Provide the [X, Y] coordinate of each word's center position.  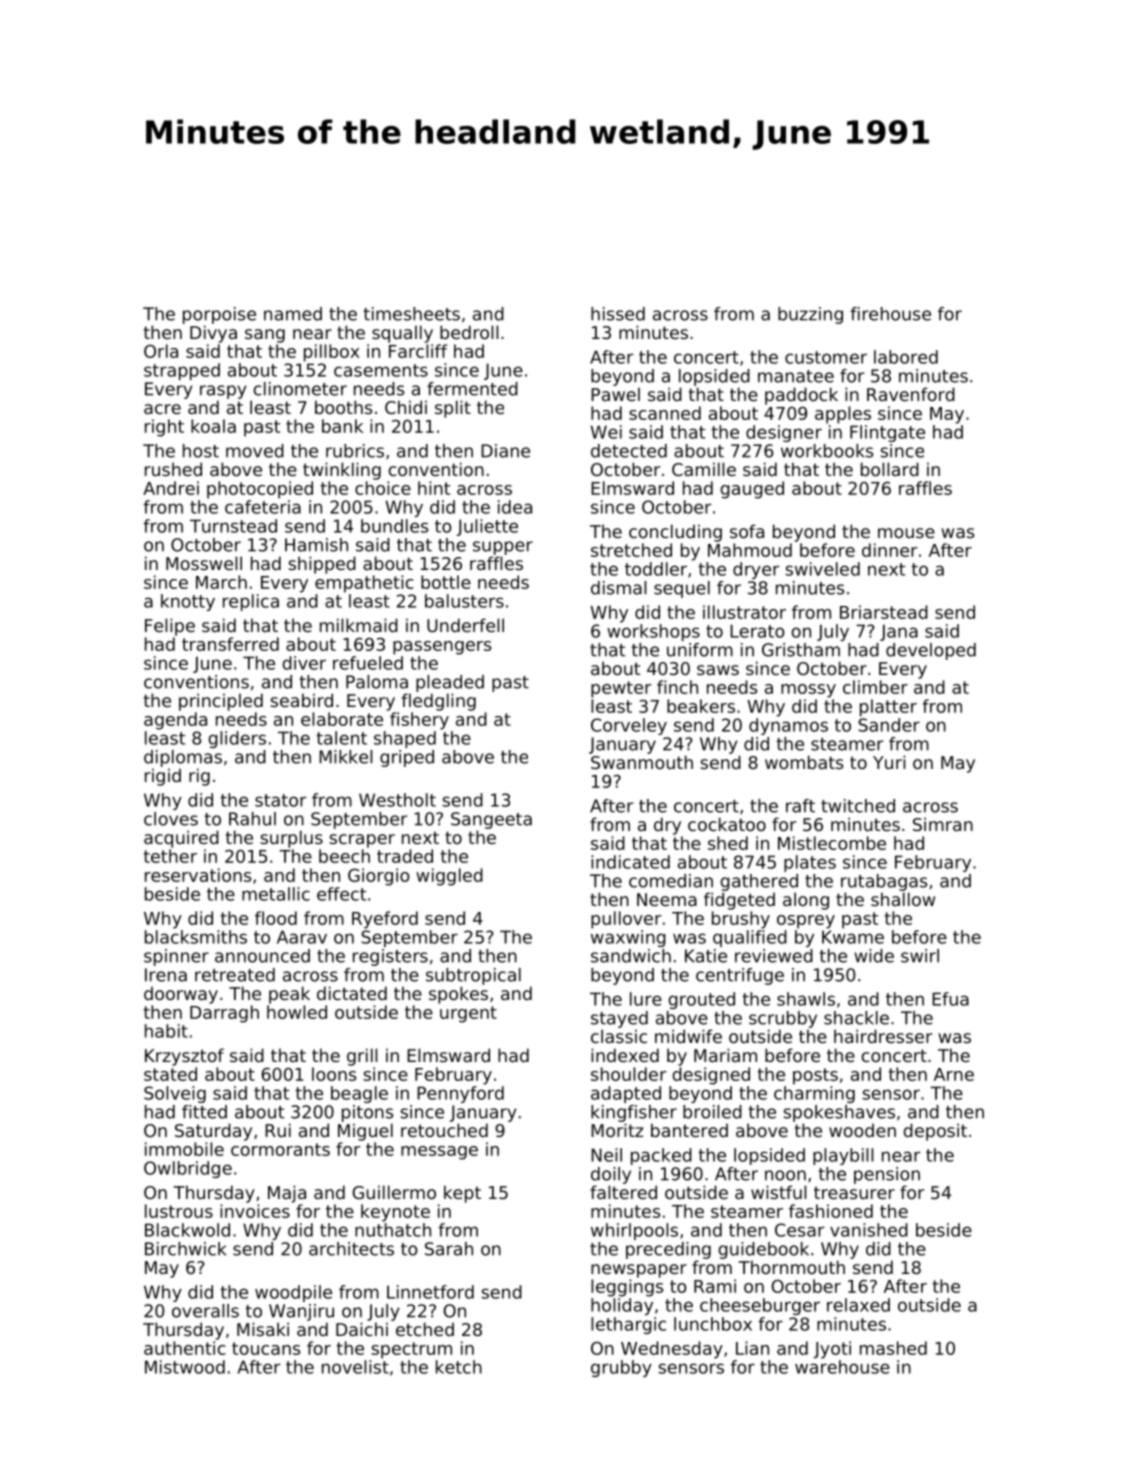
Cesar [799, 1230]
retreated [235, 975]
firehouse [890, 314]
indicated [630, 862]
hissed [618, 314]
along [806, 901]
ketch [459, 1367]
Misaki [263, 1329]
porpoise [219, 315]
